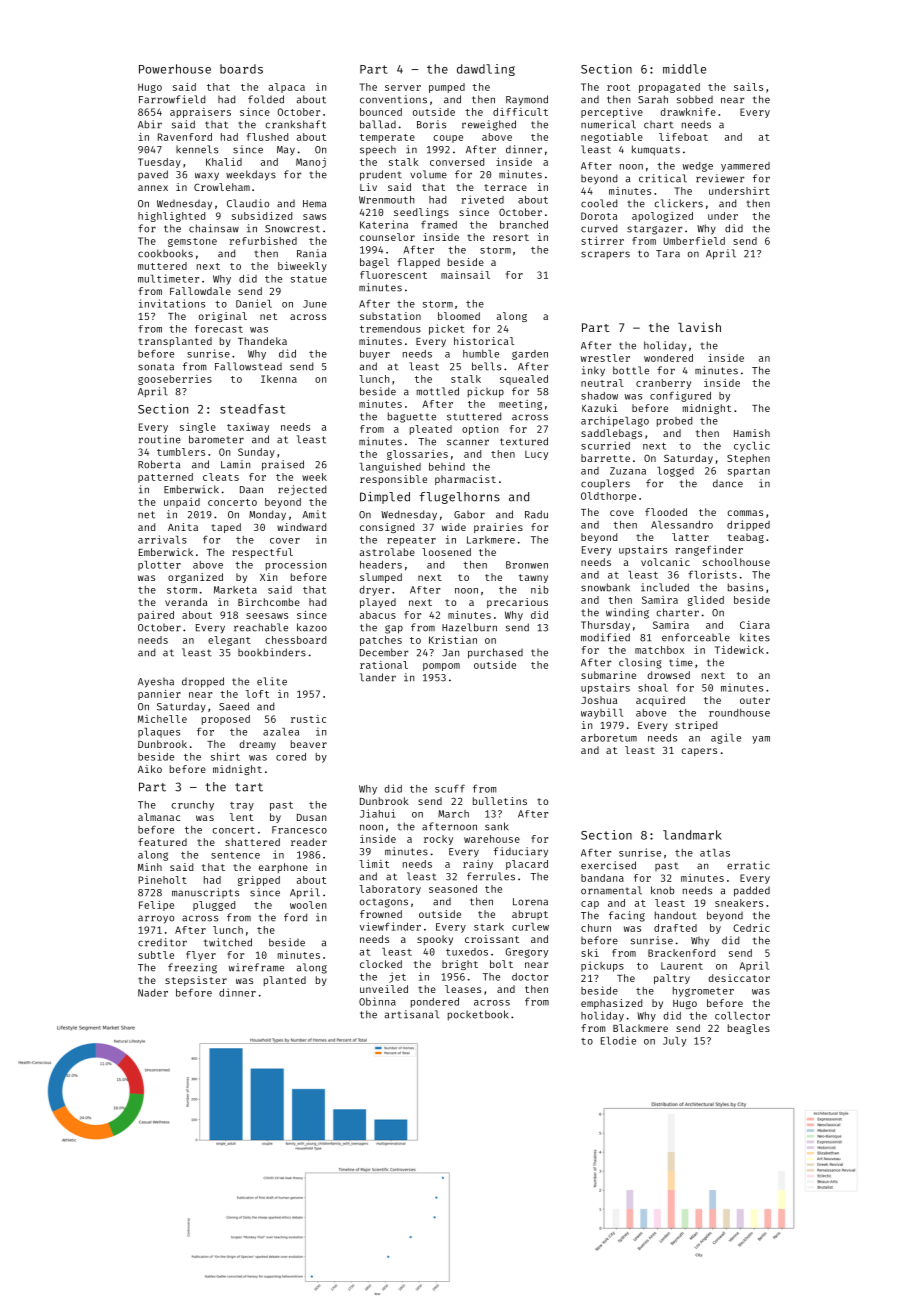  Describe the element at coordinates (602, 878) in the image. I see `bandana` at that location.
